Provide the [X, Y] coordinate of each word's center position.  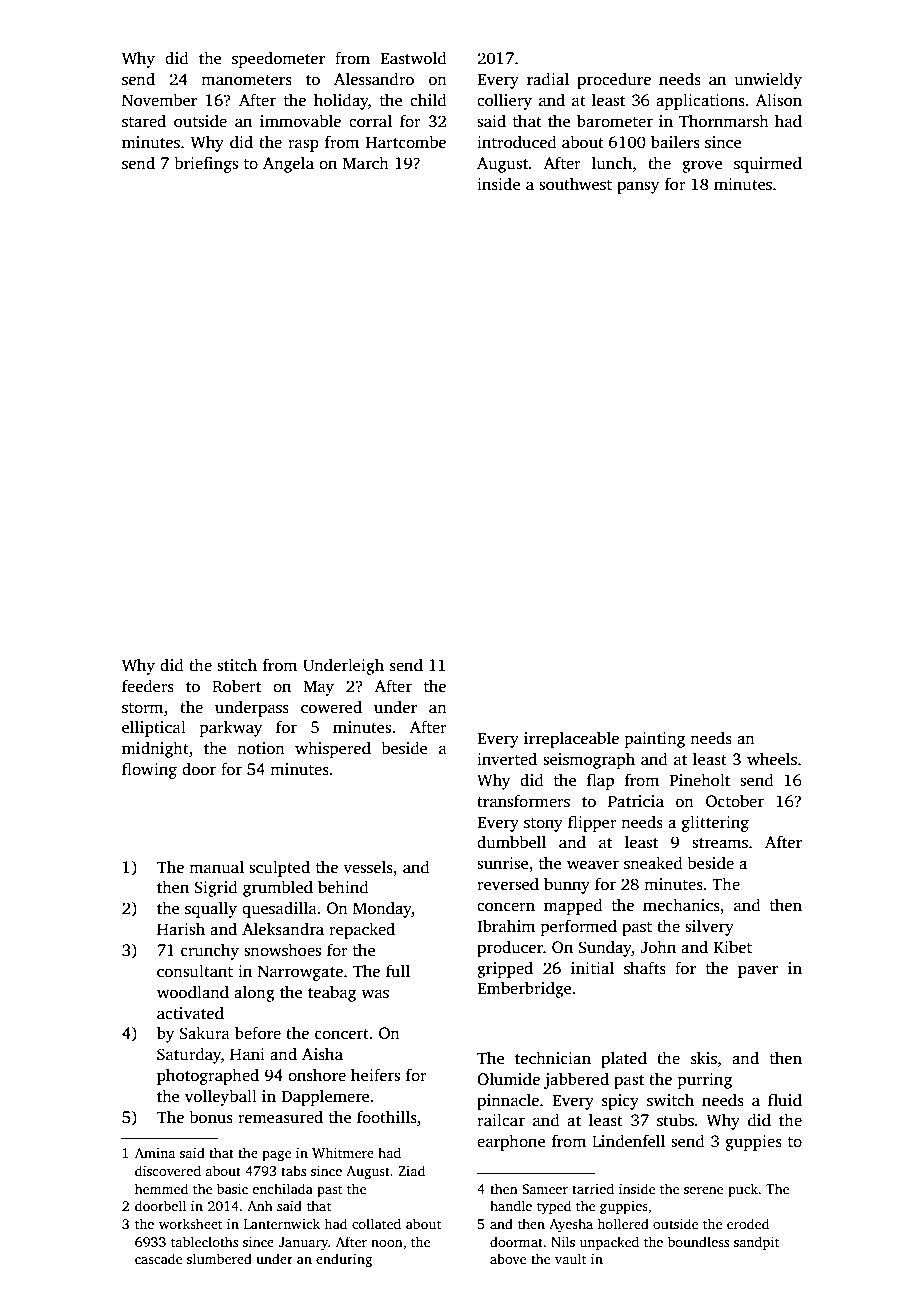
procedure [614, 80]
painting [655, 740]
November [159, 100]
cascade [158, 1258]
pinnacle [508, 1101]
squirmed [768, 164]
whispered [333, 749]
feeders [148, 686]
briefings [206, 164]
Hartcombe [406, 142]
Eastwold [413, 58]
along [254, 993]
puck [743, 1190]
